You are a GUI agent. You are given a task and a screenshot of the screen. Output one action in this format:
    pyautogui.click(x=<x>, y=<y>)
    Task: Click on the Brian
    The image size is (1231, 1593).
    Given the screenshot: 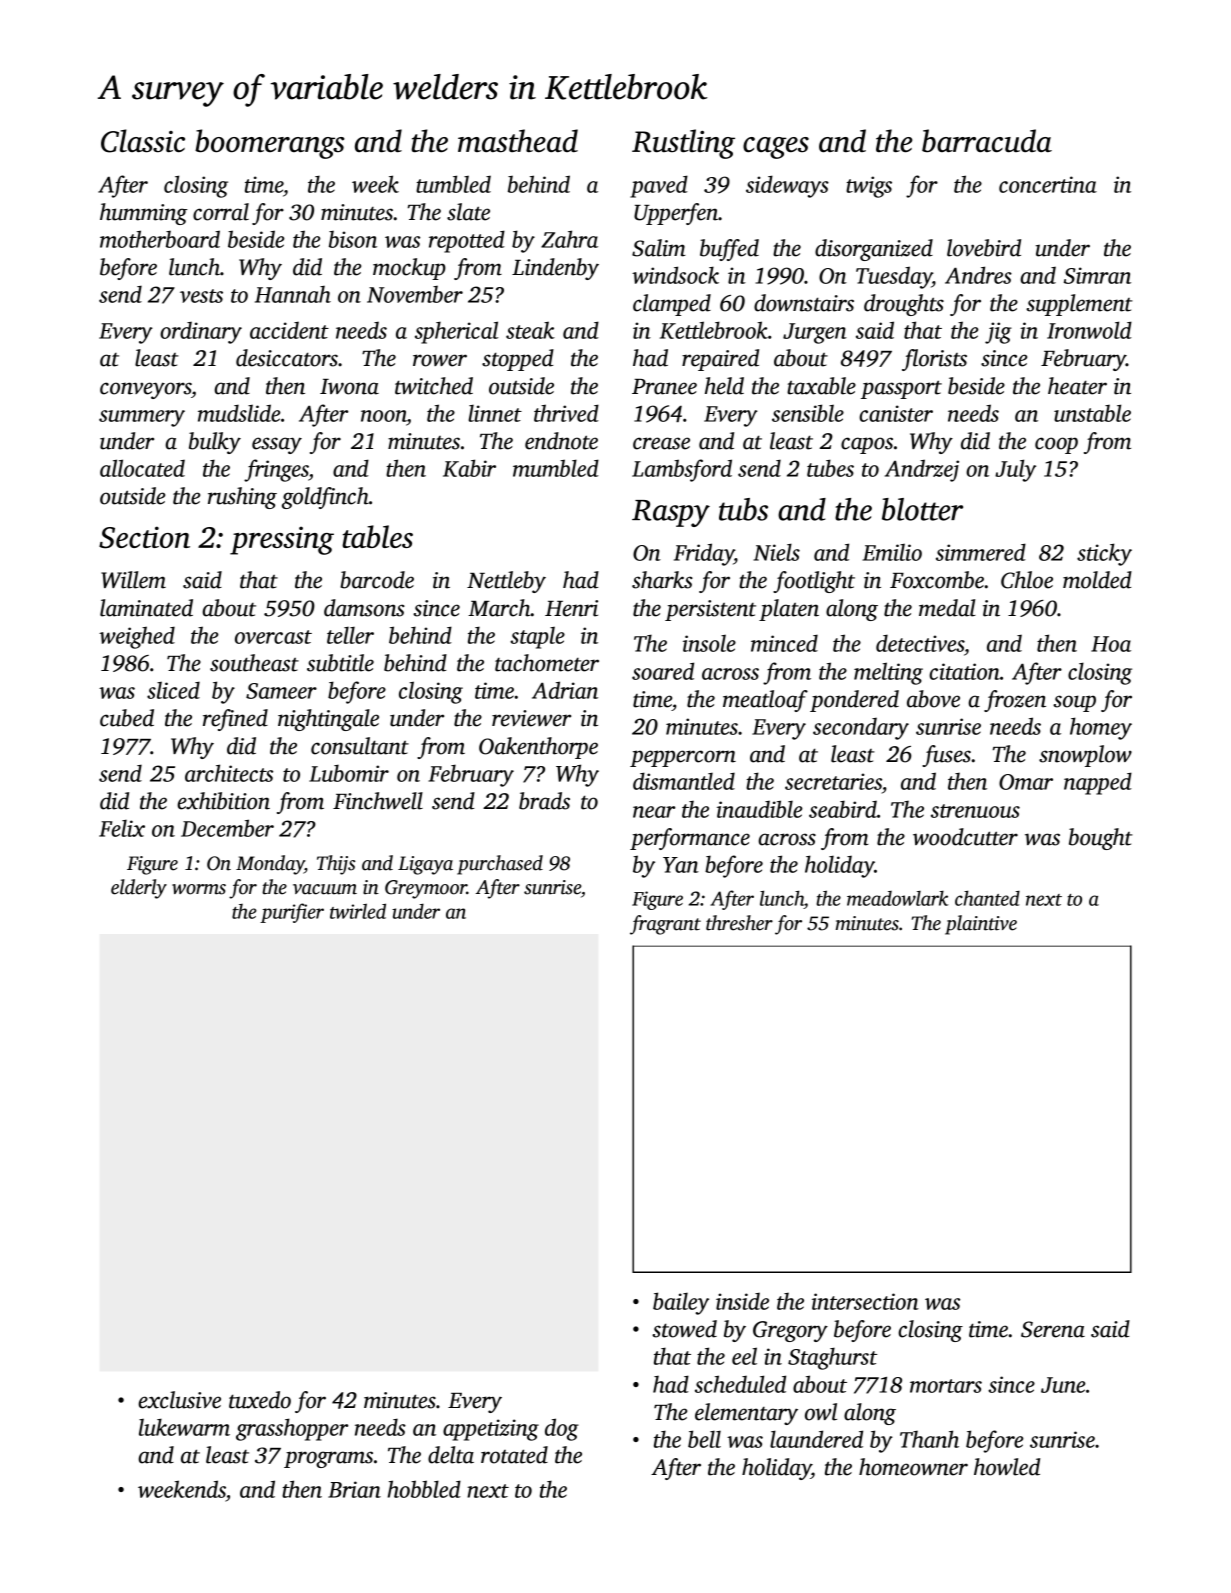 What is the action you would take?
    pyautogui.click(x=354, y=1489)
